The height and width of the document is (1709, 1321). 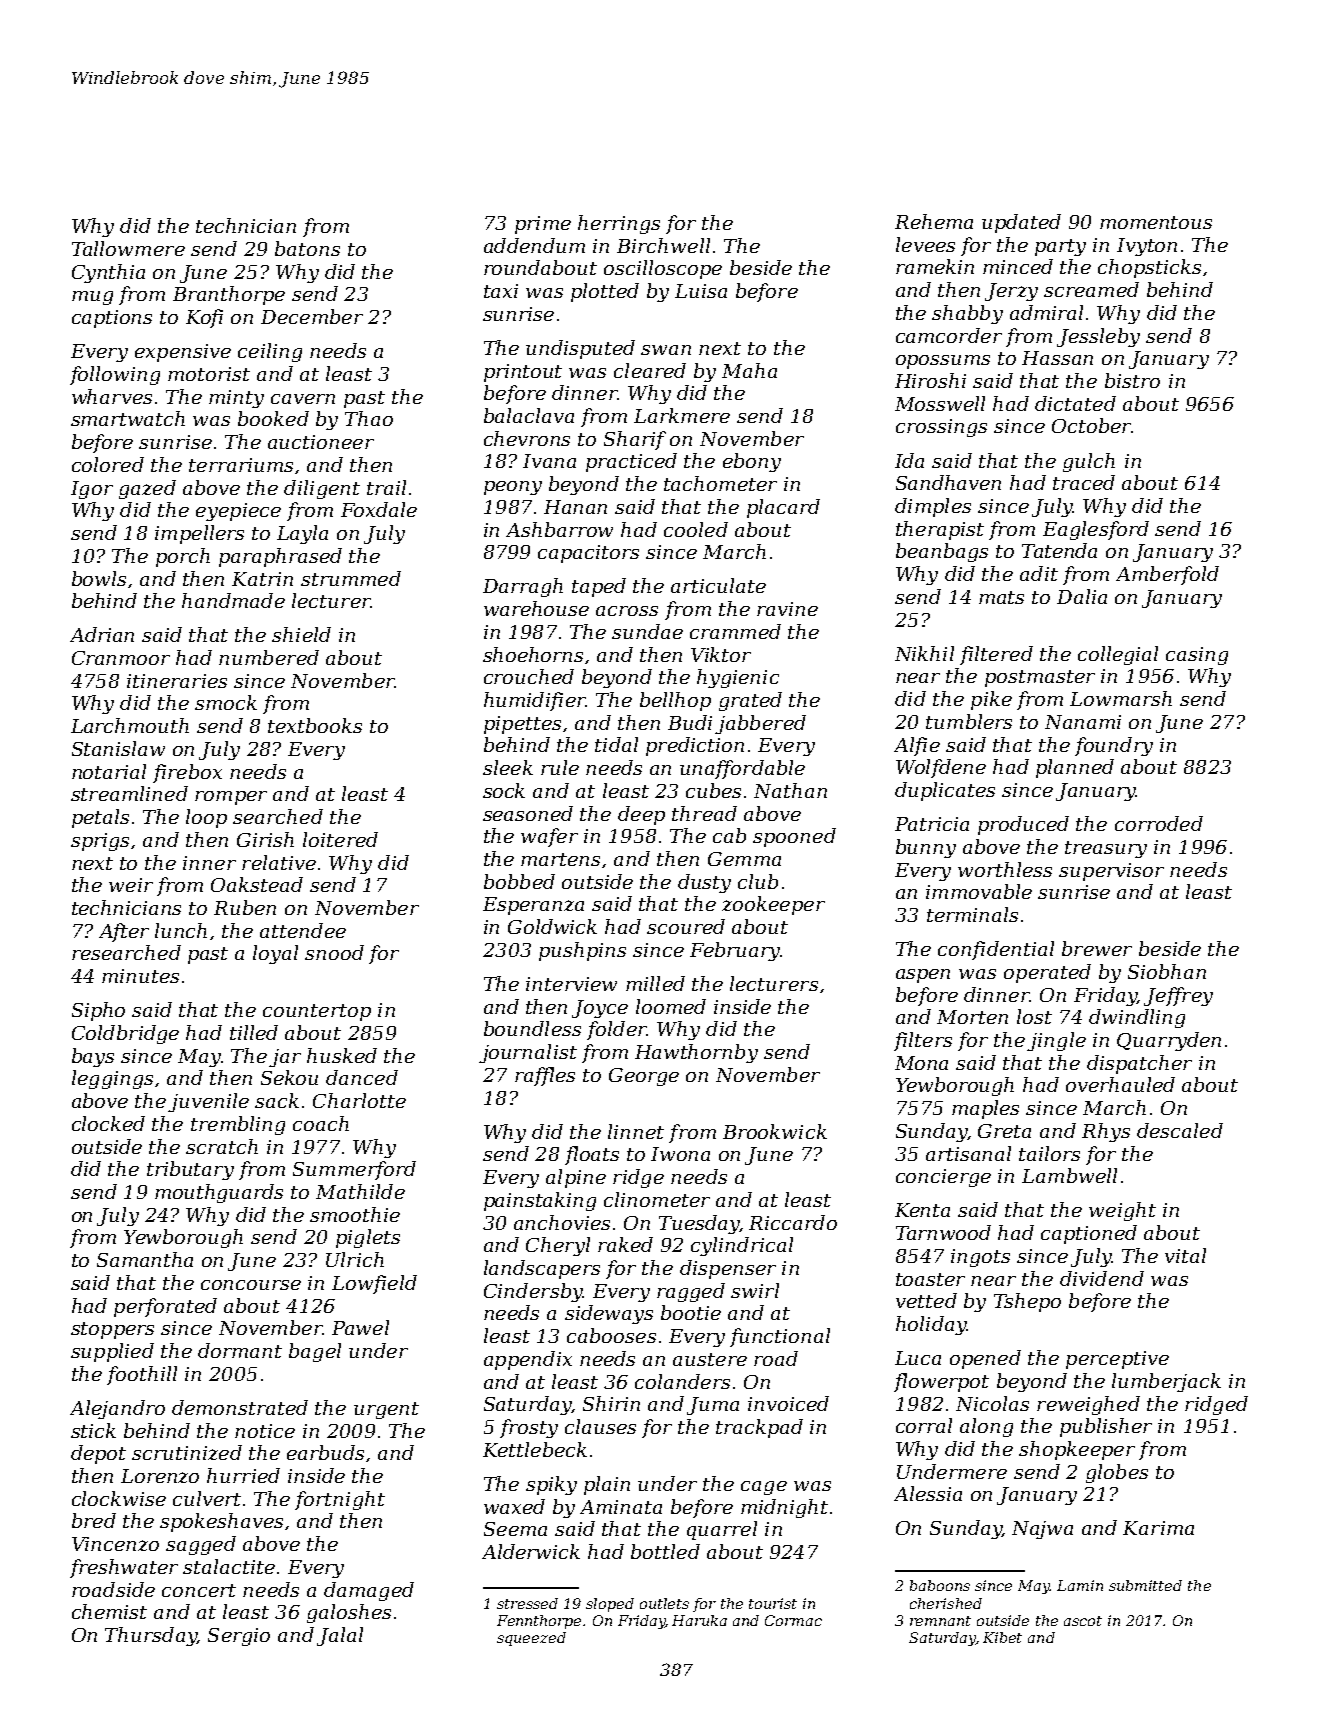 What do you see at coordinates (99, 578) in the document?
I see `bowls` at bounding box center [99, 578].
